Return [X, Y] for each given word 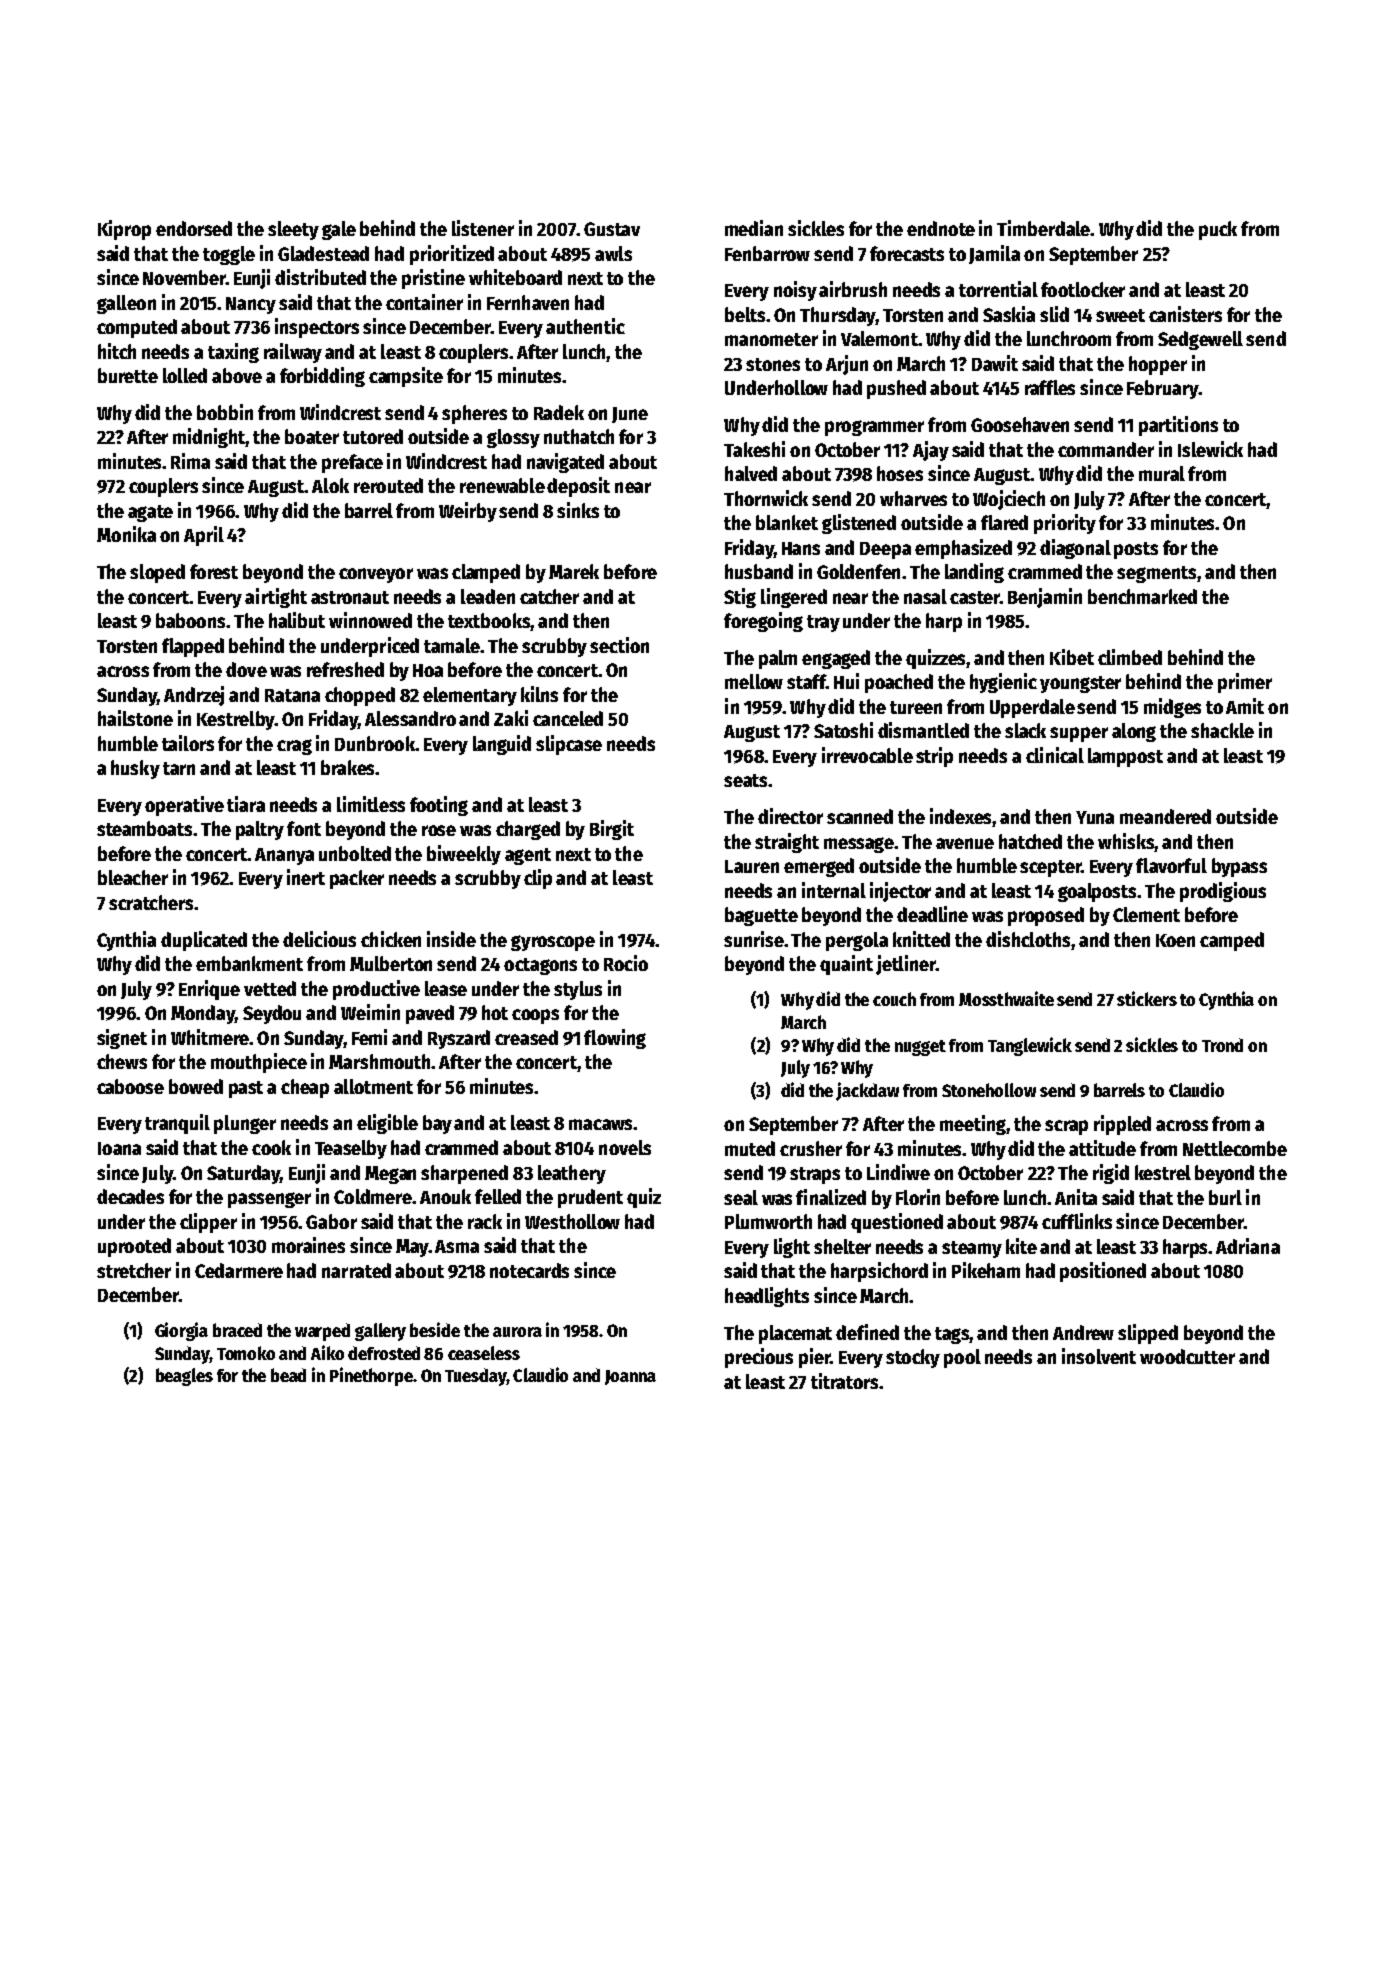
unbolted [355, 853]
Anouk [445, 1196]
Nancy [251, 305]
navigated [565, 463]
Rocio [626, 963]
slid [1054, 314]
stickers [1147, 998]
